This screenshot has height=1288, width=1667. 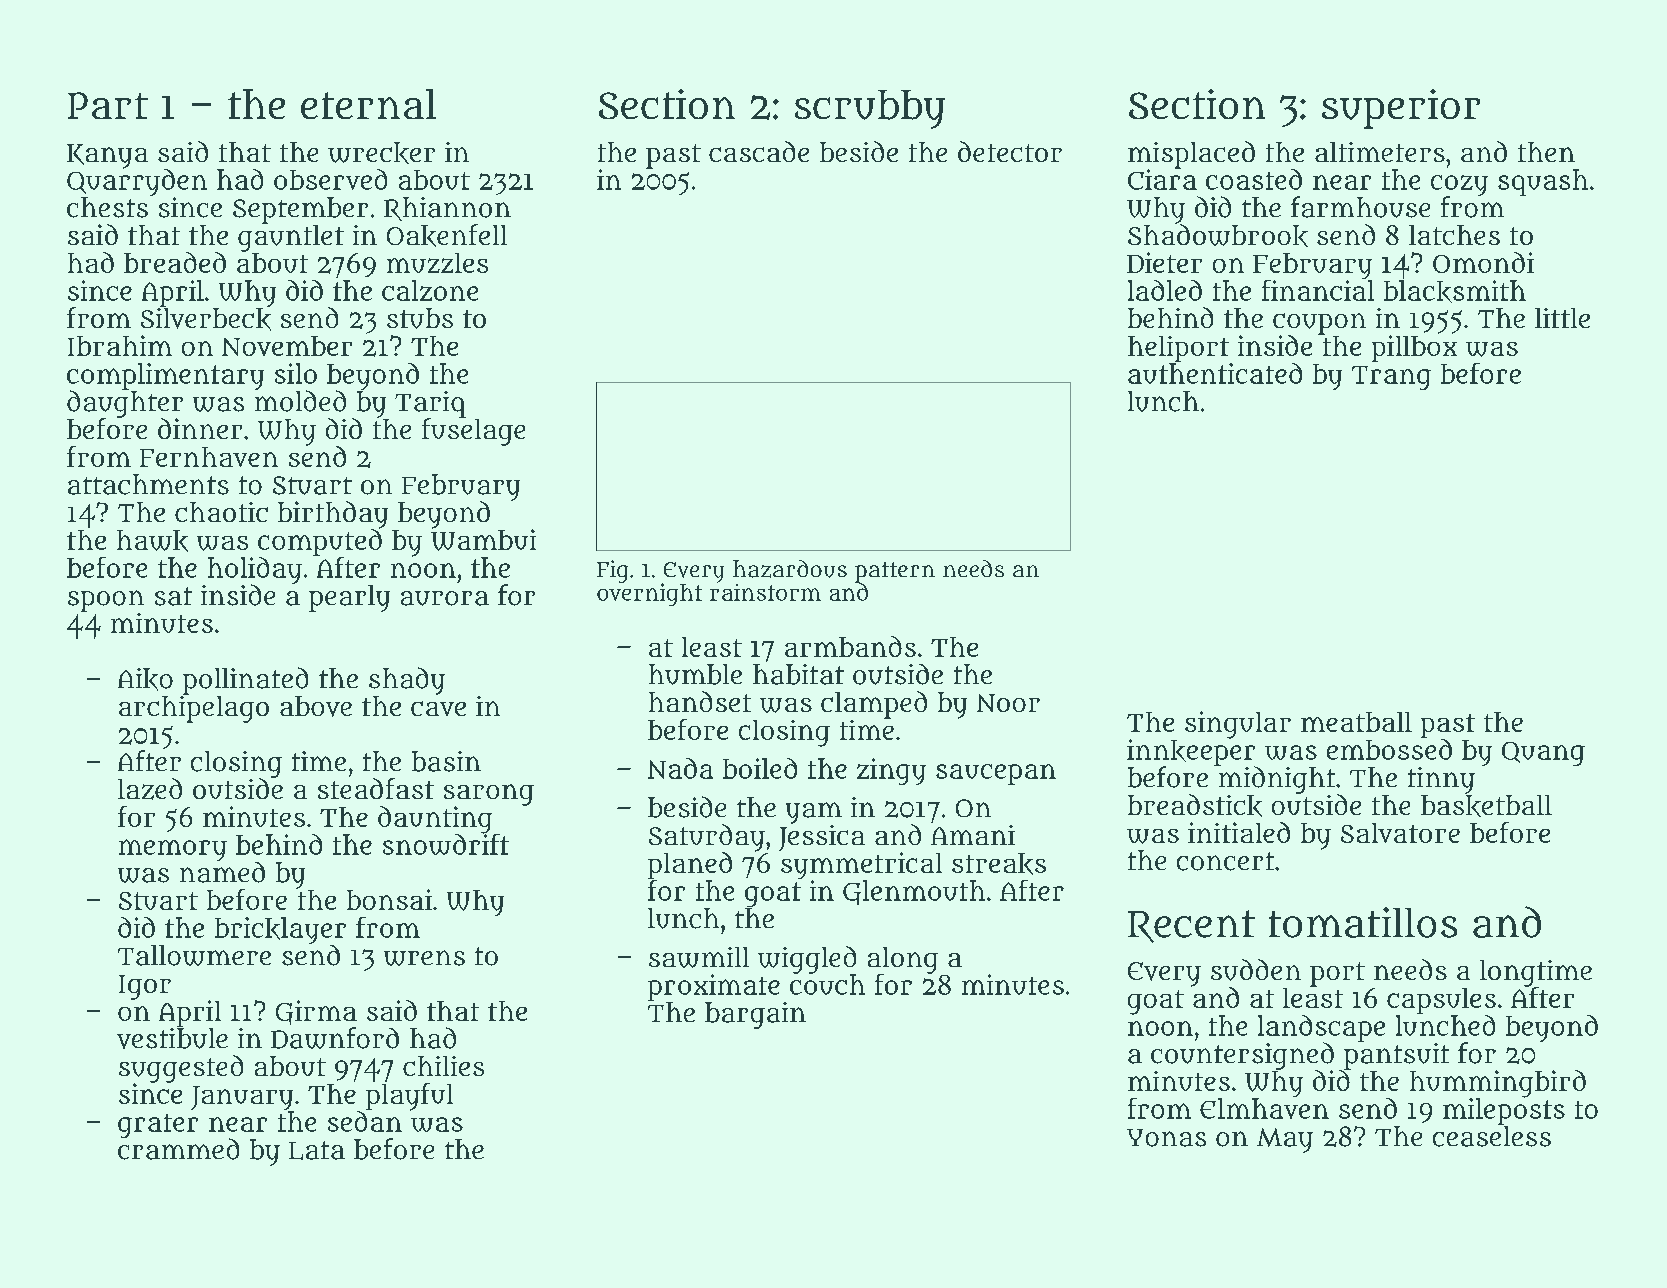 I want to click on eternal, so click(x=368, y=104).
